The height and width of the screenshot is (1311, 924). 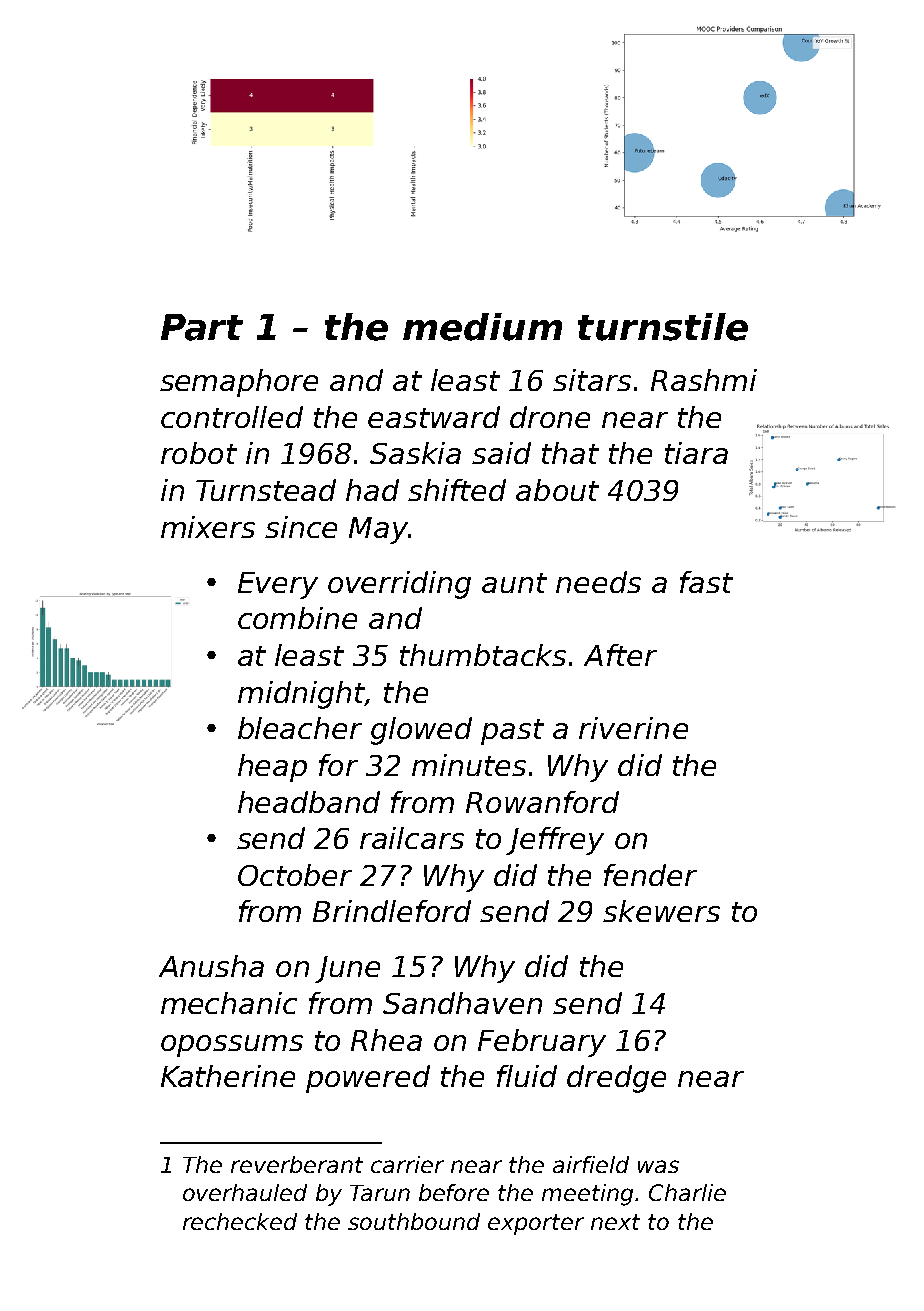 What do you see at coordinates (211, 966) in the screenshot?
I see `Anusha` at bounding box center [211, 966].
